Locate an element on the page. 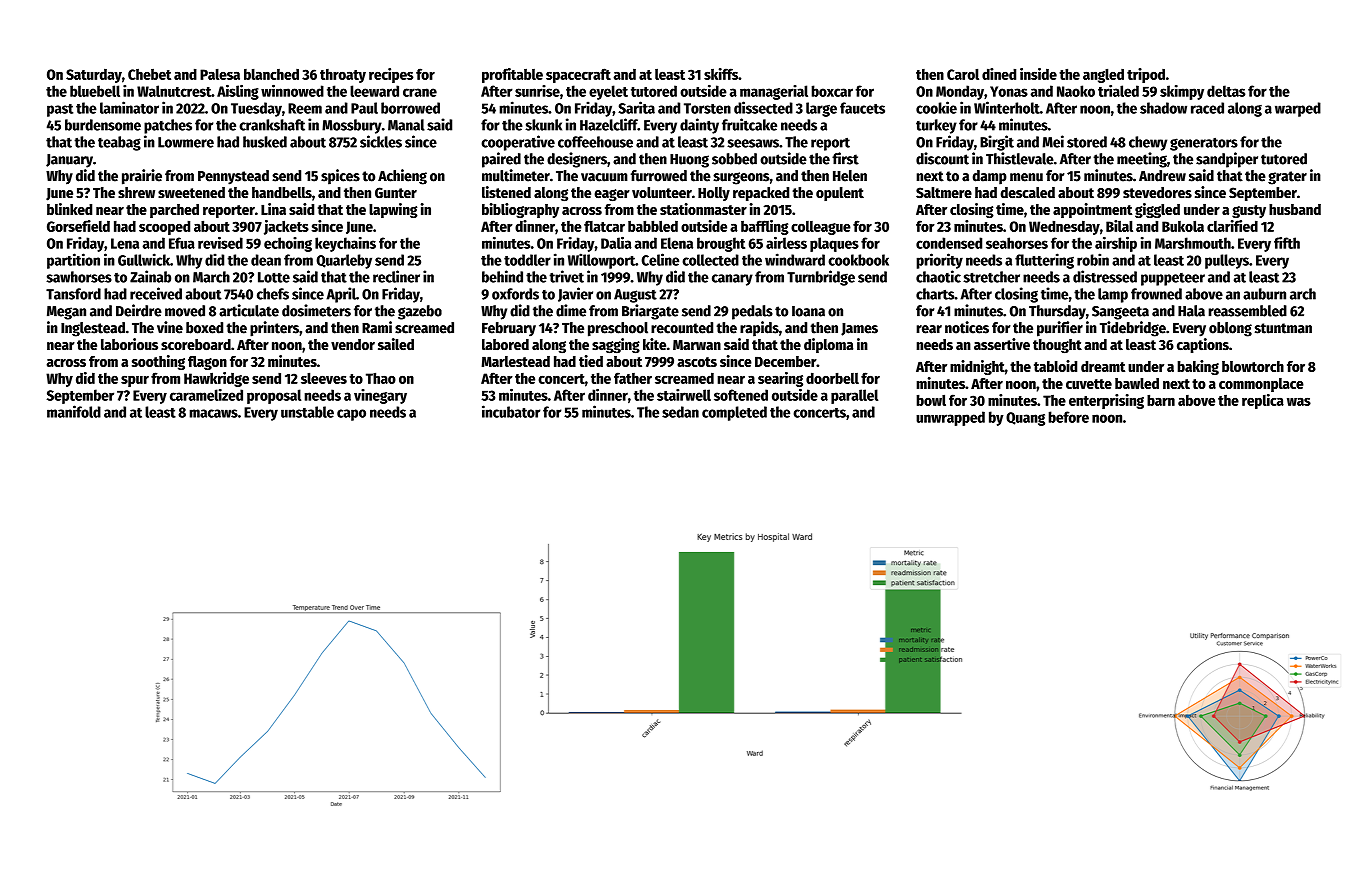  colleague is located at coordinates (821, 228).
